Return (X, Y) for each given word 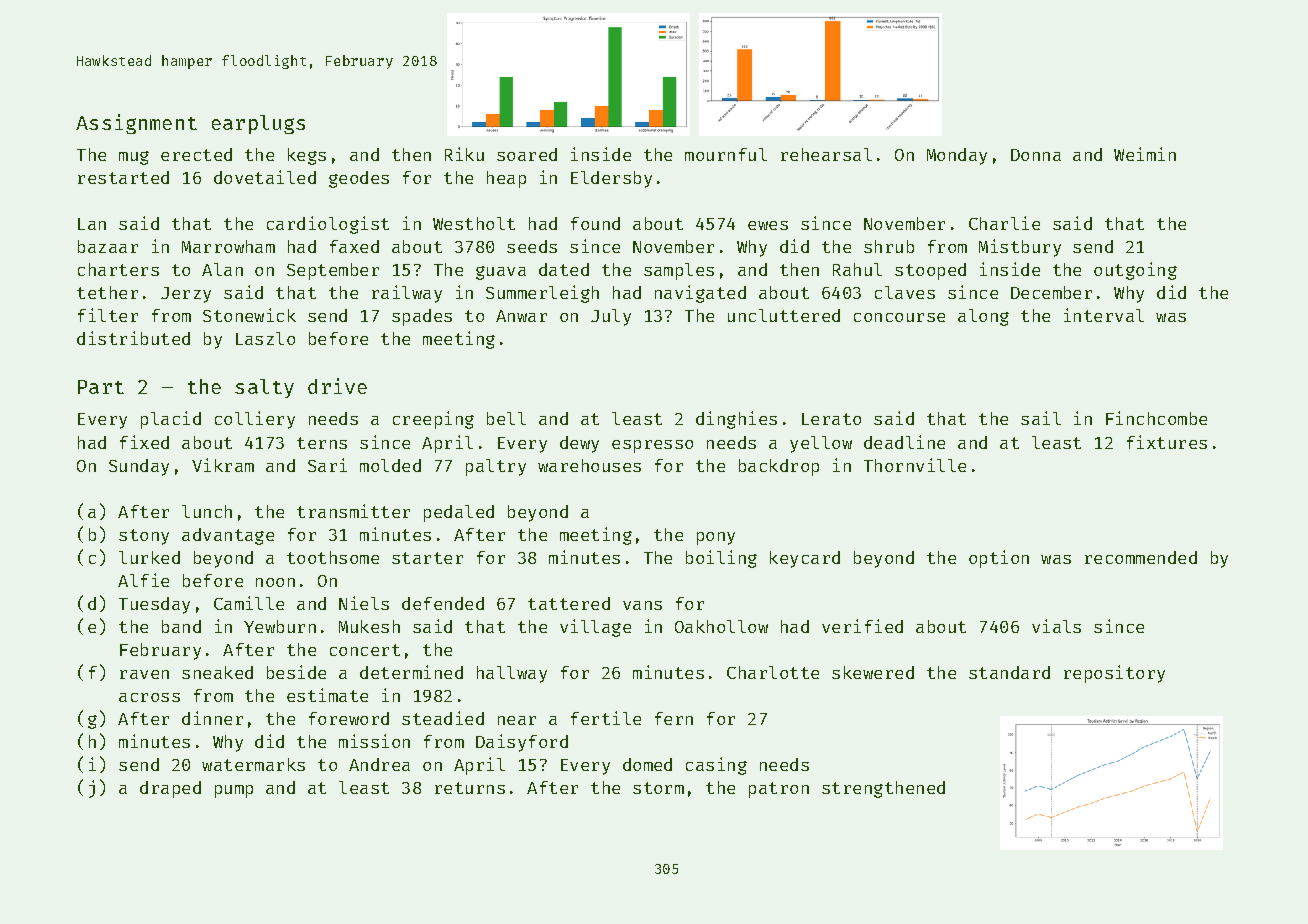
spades (422, 317)
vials (1056, 626)
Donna (1036, 155)
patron (779, 790)
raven (144, 674)
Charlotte (773, 672)
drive (337, 386)
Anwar (521, 316)
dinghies (736, 420)
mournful (726, 154)
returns (470, 788)
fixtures (1167, 442)
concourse (899, 317)
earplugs (258, 124)
